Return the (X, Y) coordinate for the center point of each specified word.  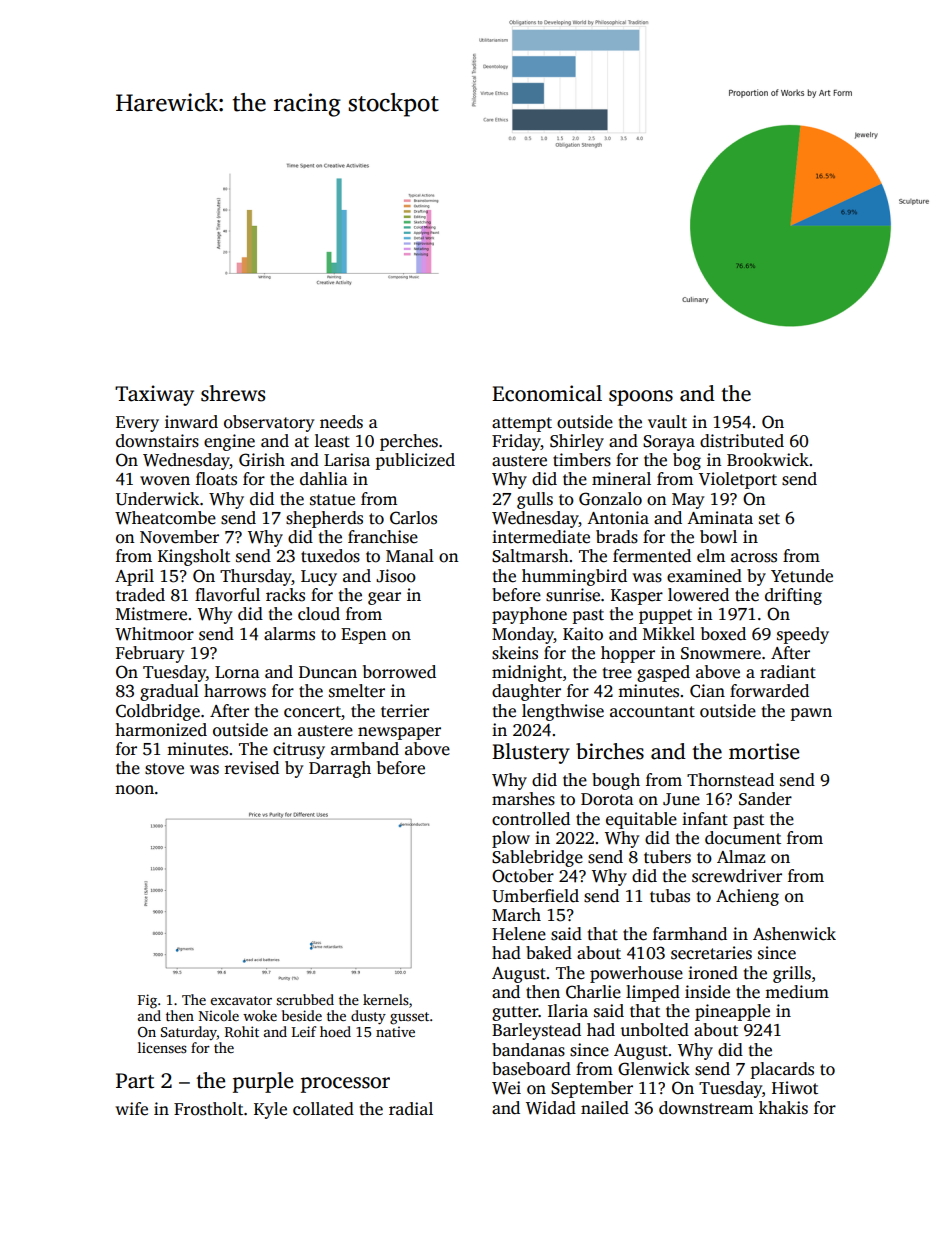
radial (411, 1109)
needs (341, 422)
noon (134, 790)
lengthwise (563, 712)
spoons (641, 398)
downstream (706, 1108)
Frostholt (208, 1109)
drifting (793, 596)
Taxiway (154, 395)
